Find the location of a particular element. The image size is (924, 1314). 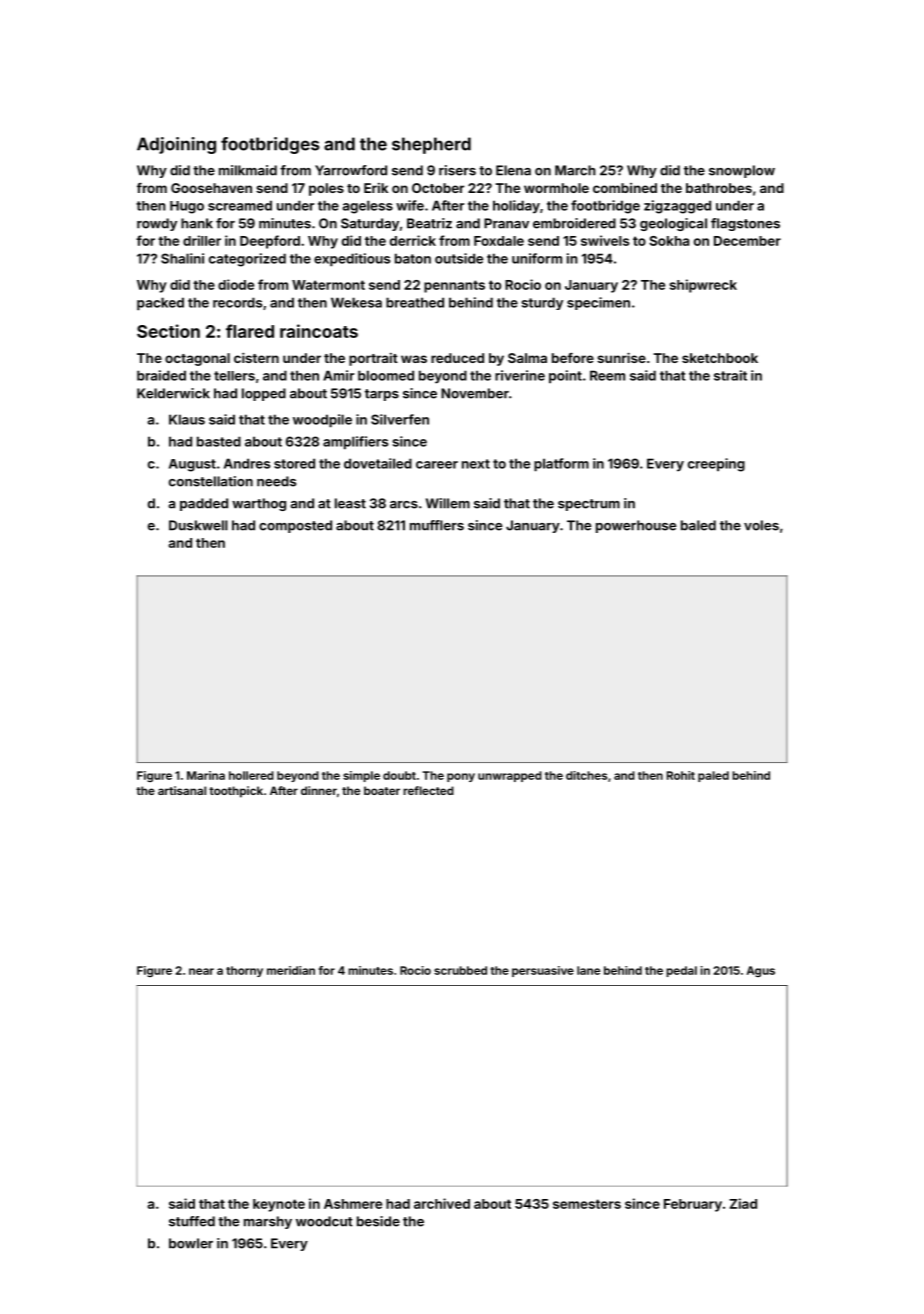

stuffed is located at coordinates (192, 1221).
